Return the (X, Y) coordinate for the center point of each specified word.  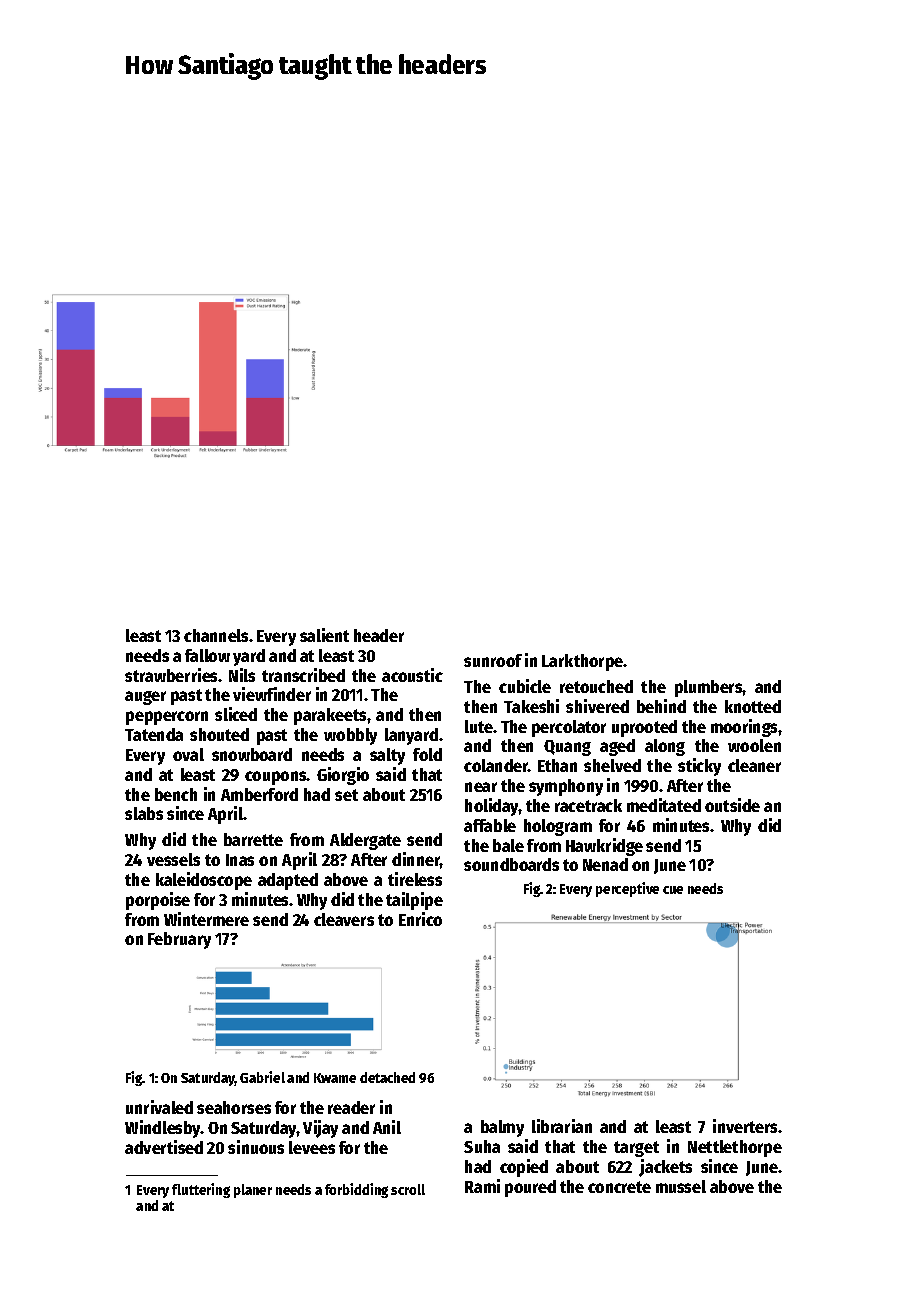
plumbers (709, 688)
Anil (387, 1127)
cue (673, 890)
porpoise (158, 901)
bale (508, 845)
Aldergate (365, 841)
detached (387, 1077)
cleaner (754, 765)
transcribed (303, 675)
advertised (164, 1147)
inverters (745, 1126)
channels (217, 635)
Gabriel (262, 1077)
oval (188, 754)
